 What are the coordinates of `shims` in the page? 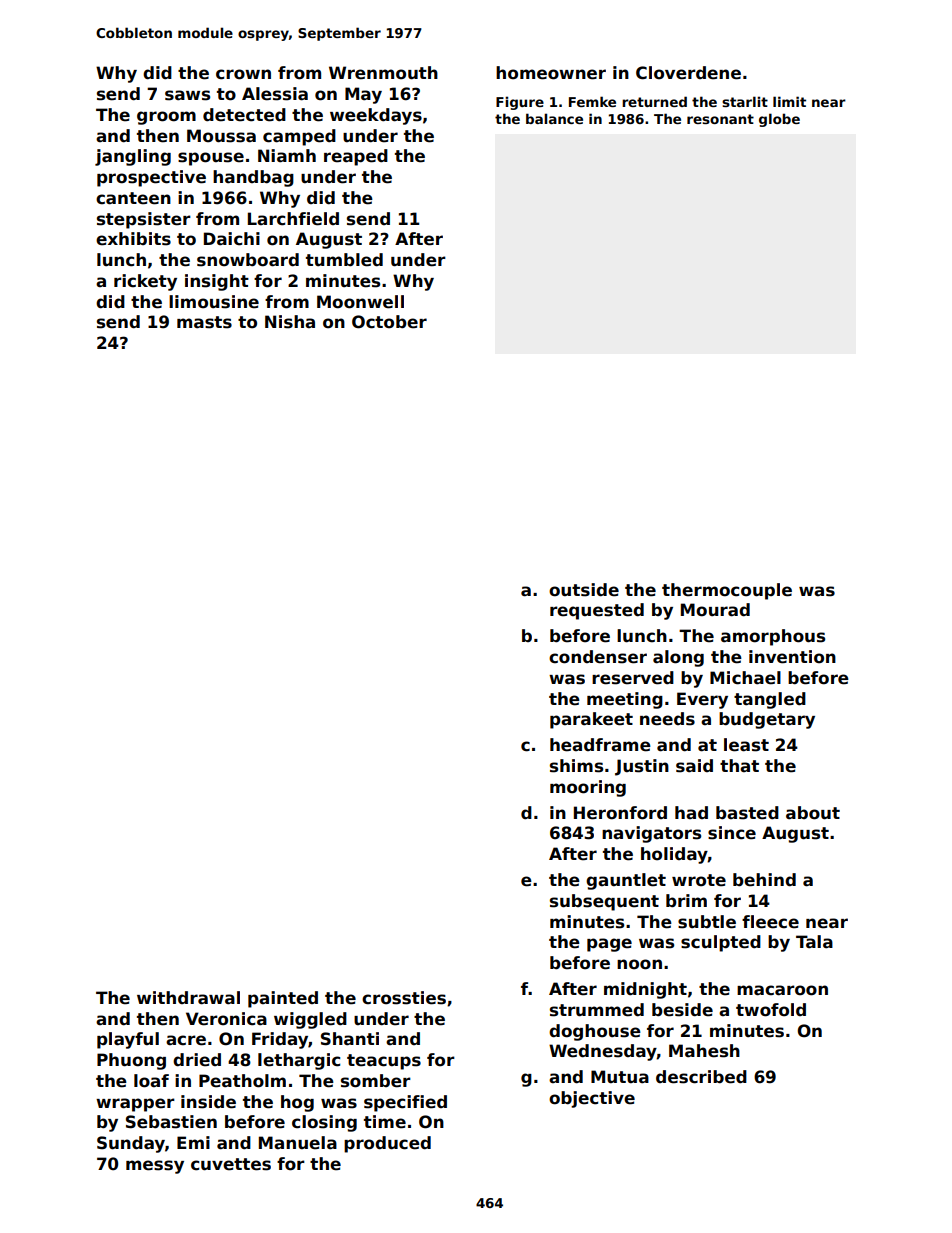 It's located at (576, 766).
